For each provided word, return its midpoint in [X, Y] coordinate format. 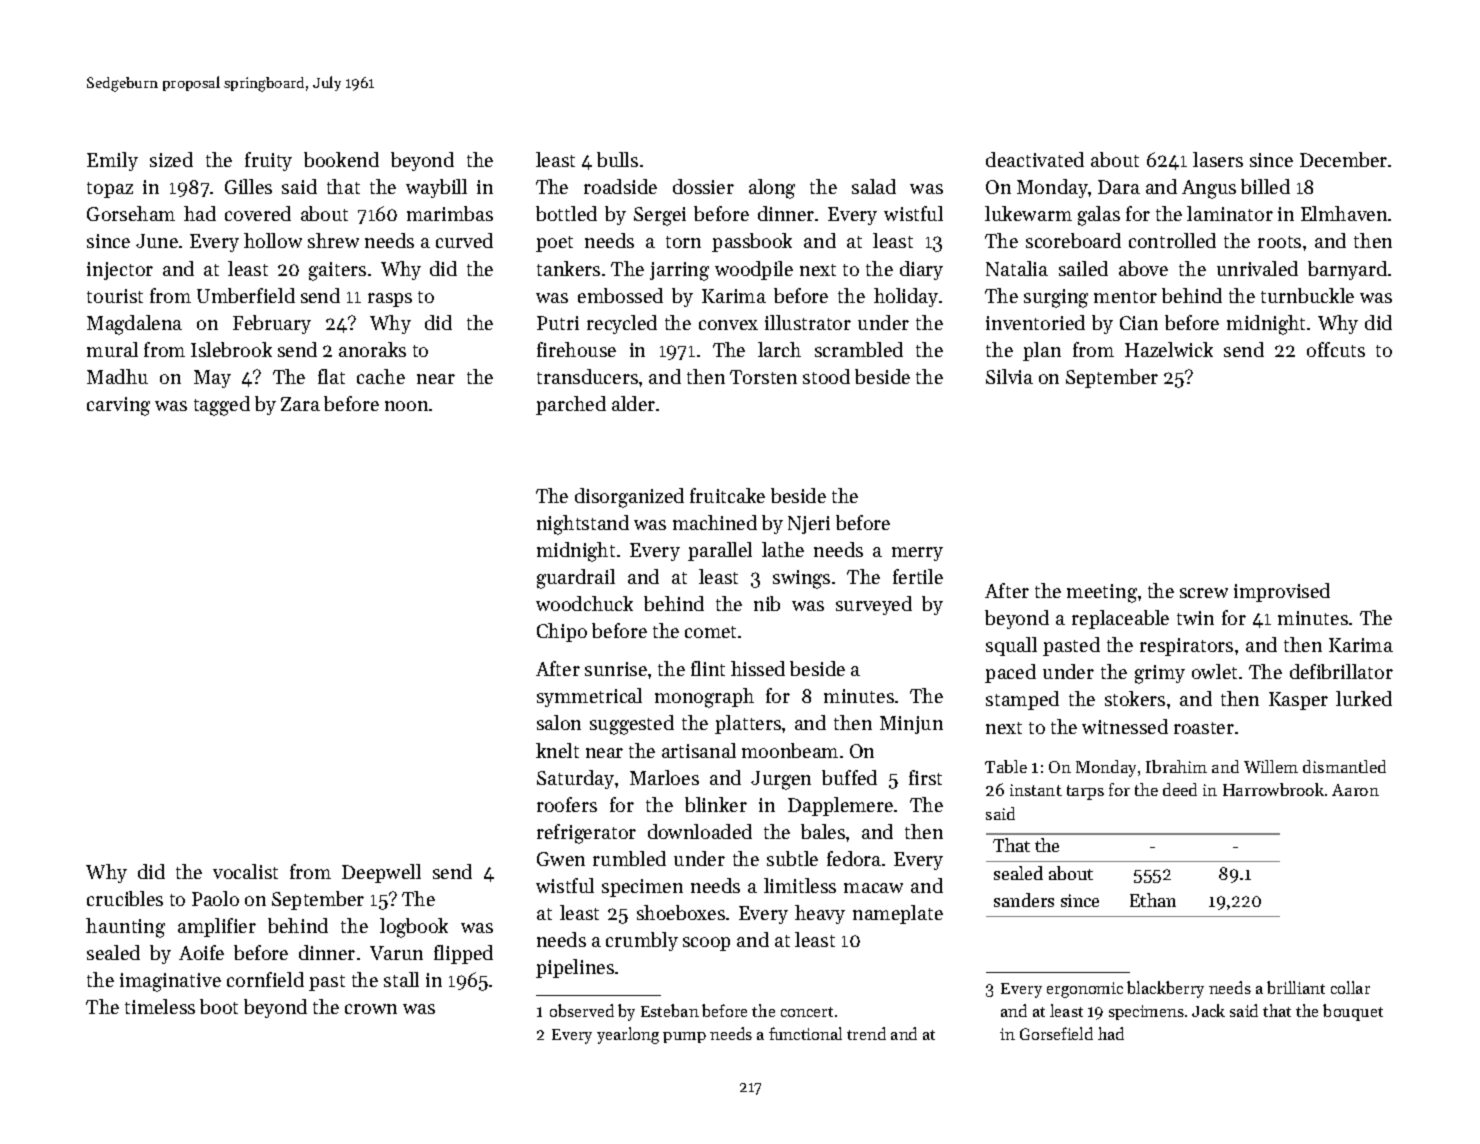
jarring [679, 271]
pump [684, 1037]
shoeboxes [681, 912]
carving [118, 406]
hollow [273, 240]
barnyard [1347, 270]
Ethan [1153, 900]
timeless [160, 1006]
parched [571, 405]
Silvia [1009, 376]
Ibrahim [1176, 766]
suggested [632, 725]
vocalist [245, 871]
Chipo [562, 632]
